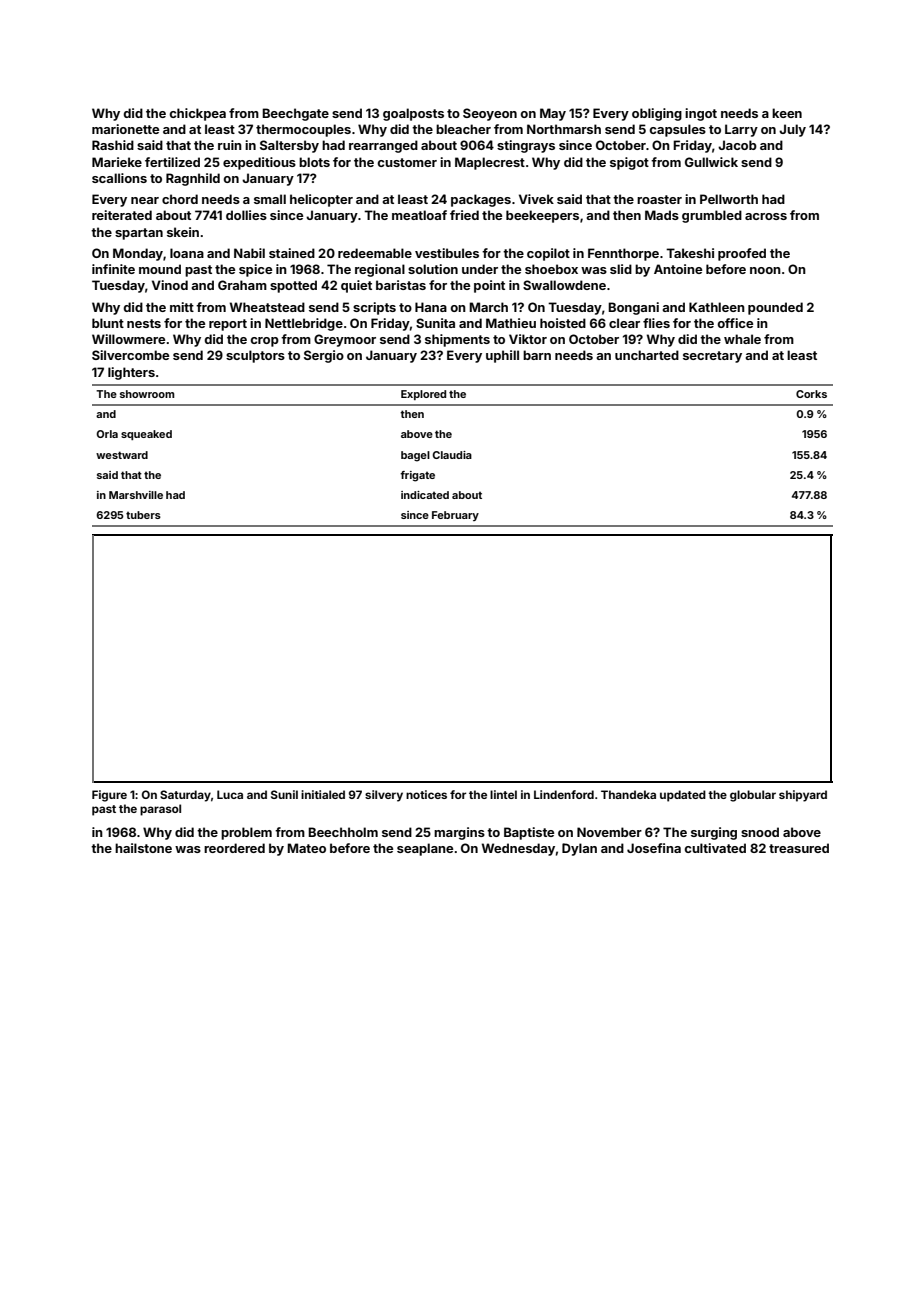 The height and width of the screenshot is (1308, 924). I want to click on globular, so click(753, 796).
